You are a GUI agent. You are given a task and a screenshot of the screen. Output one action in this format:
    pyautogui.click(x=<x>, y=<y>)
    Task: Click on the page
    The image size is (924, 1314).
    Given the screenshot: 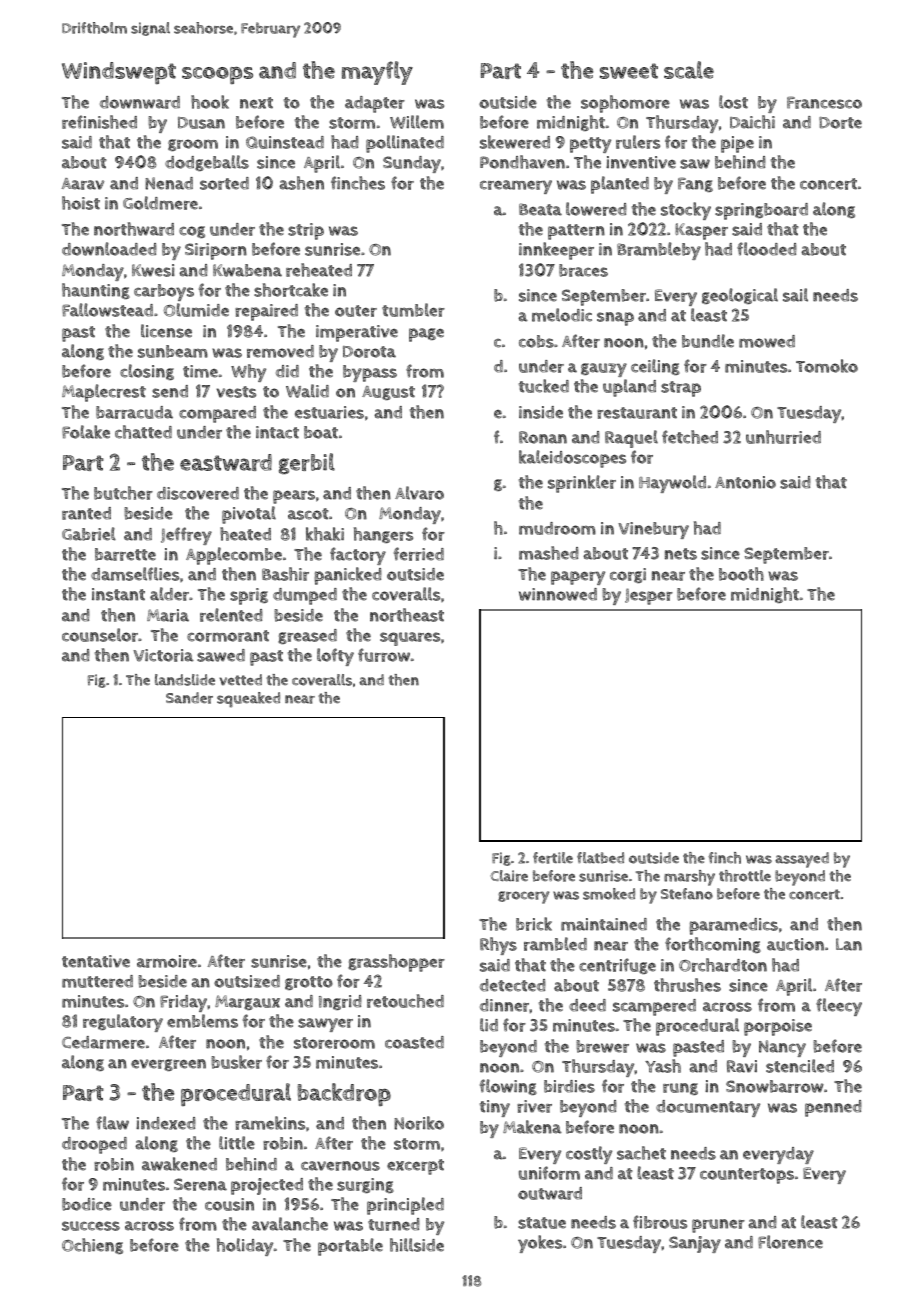 What is the action you would take?
    pyautogui.click(x=426, y=335)
